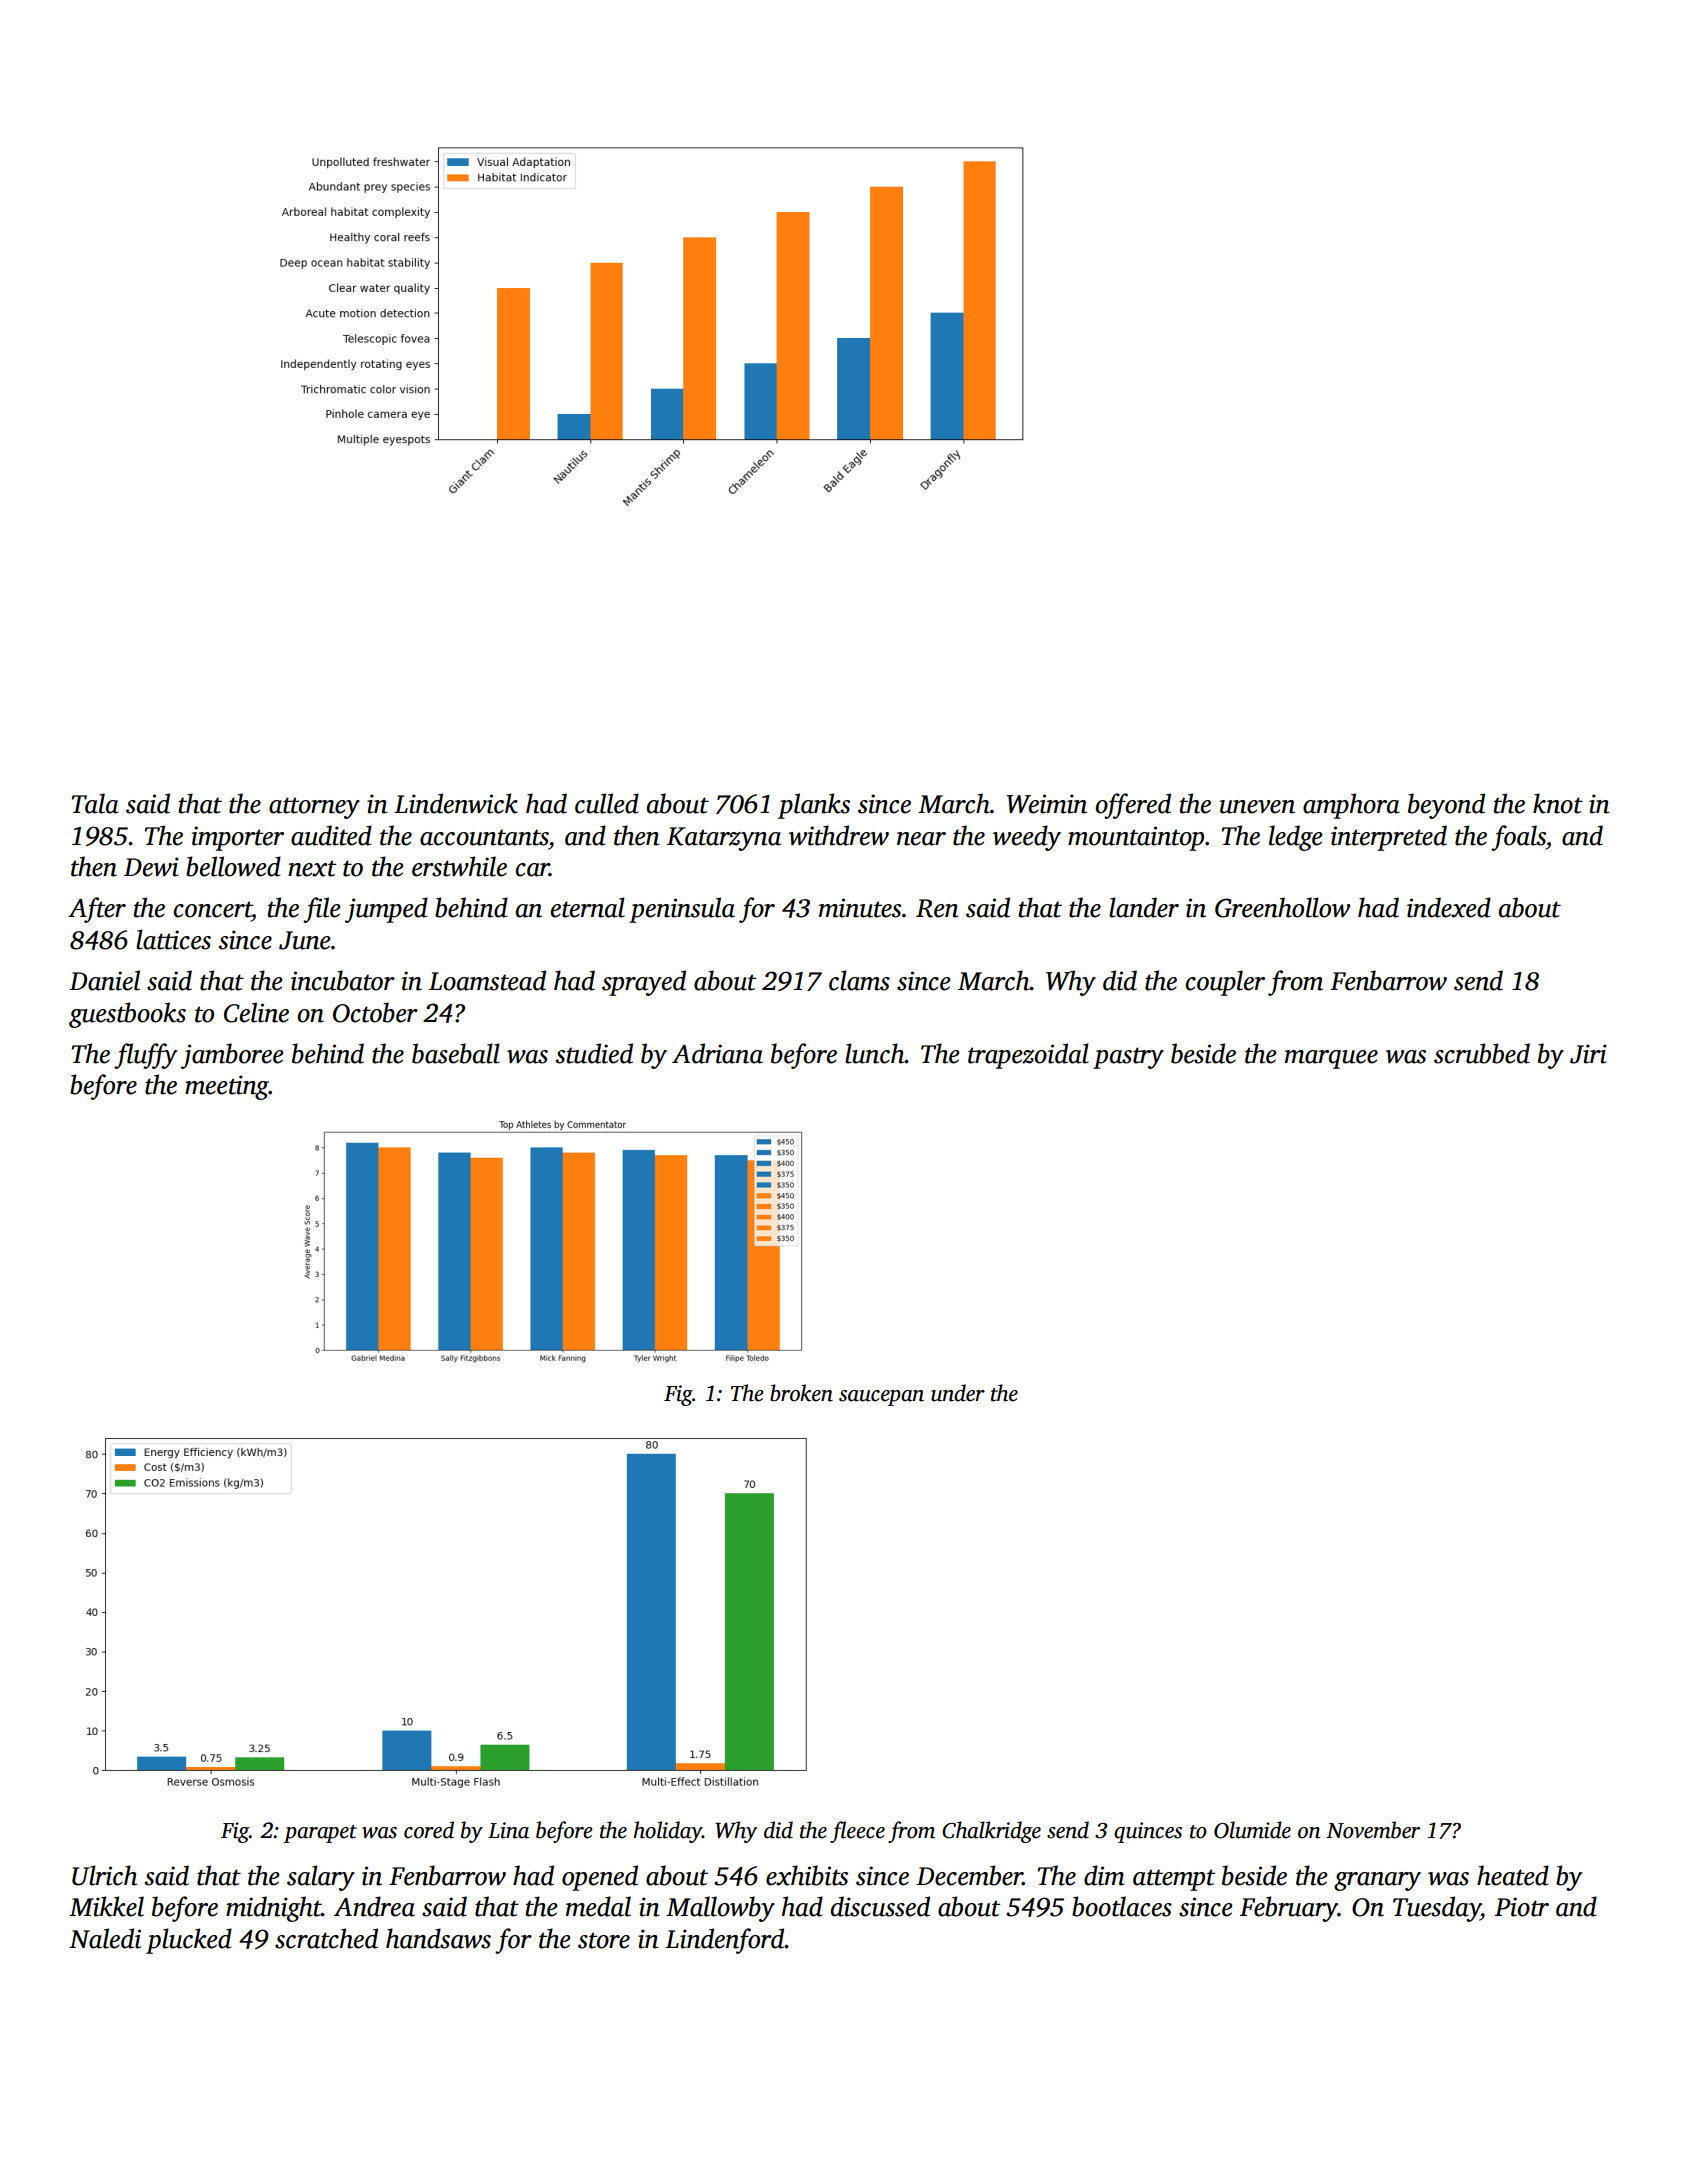  I want to click on meeting, so click(227, 1087).
